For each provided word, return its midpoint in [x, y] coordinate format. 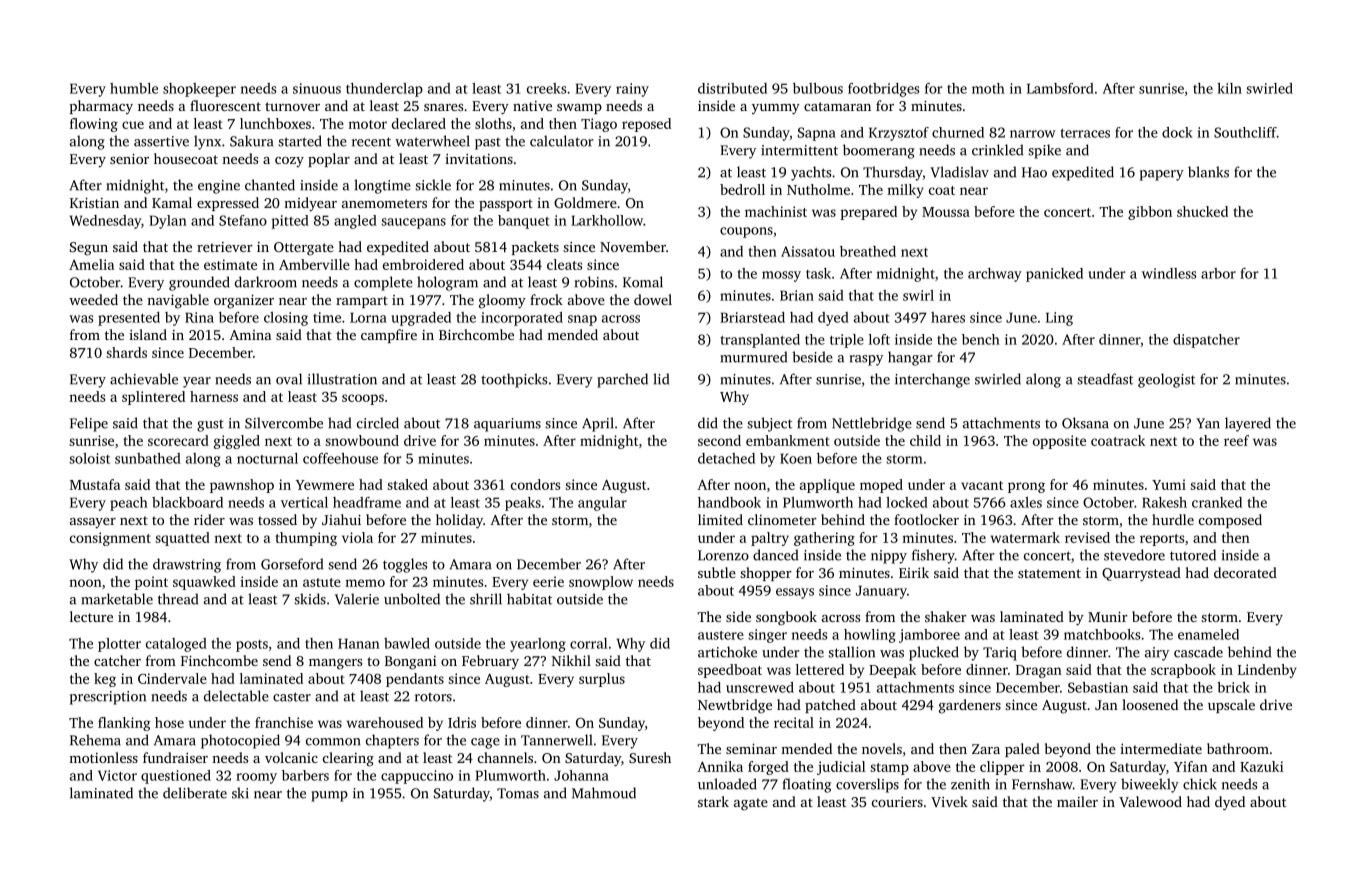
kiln [1229, 88]
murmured [754, 357]
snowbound [362, 440]
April [598, 424]
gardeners [970, 706]
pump [329, 796]
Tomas [518, 793]
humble [134, 88]
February [490, 662]
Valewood [1150, 801]
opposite [1059, 442]
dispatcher [1206, 341]
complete [383, 283]
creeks [546, 88]
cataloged [176, 645]
